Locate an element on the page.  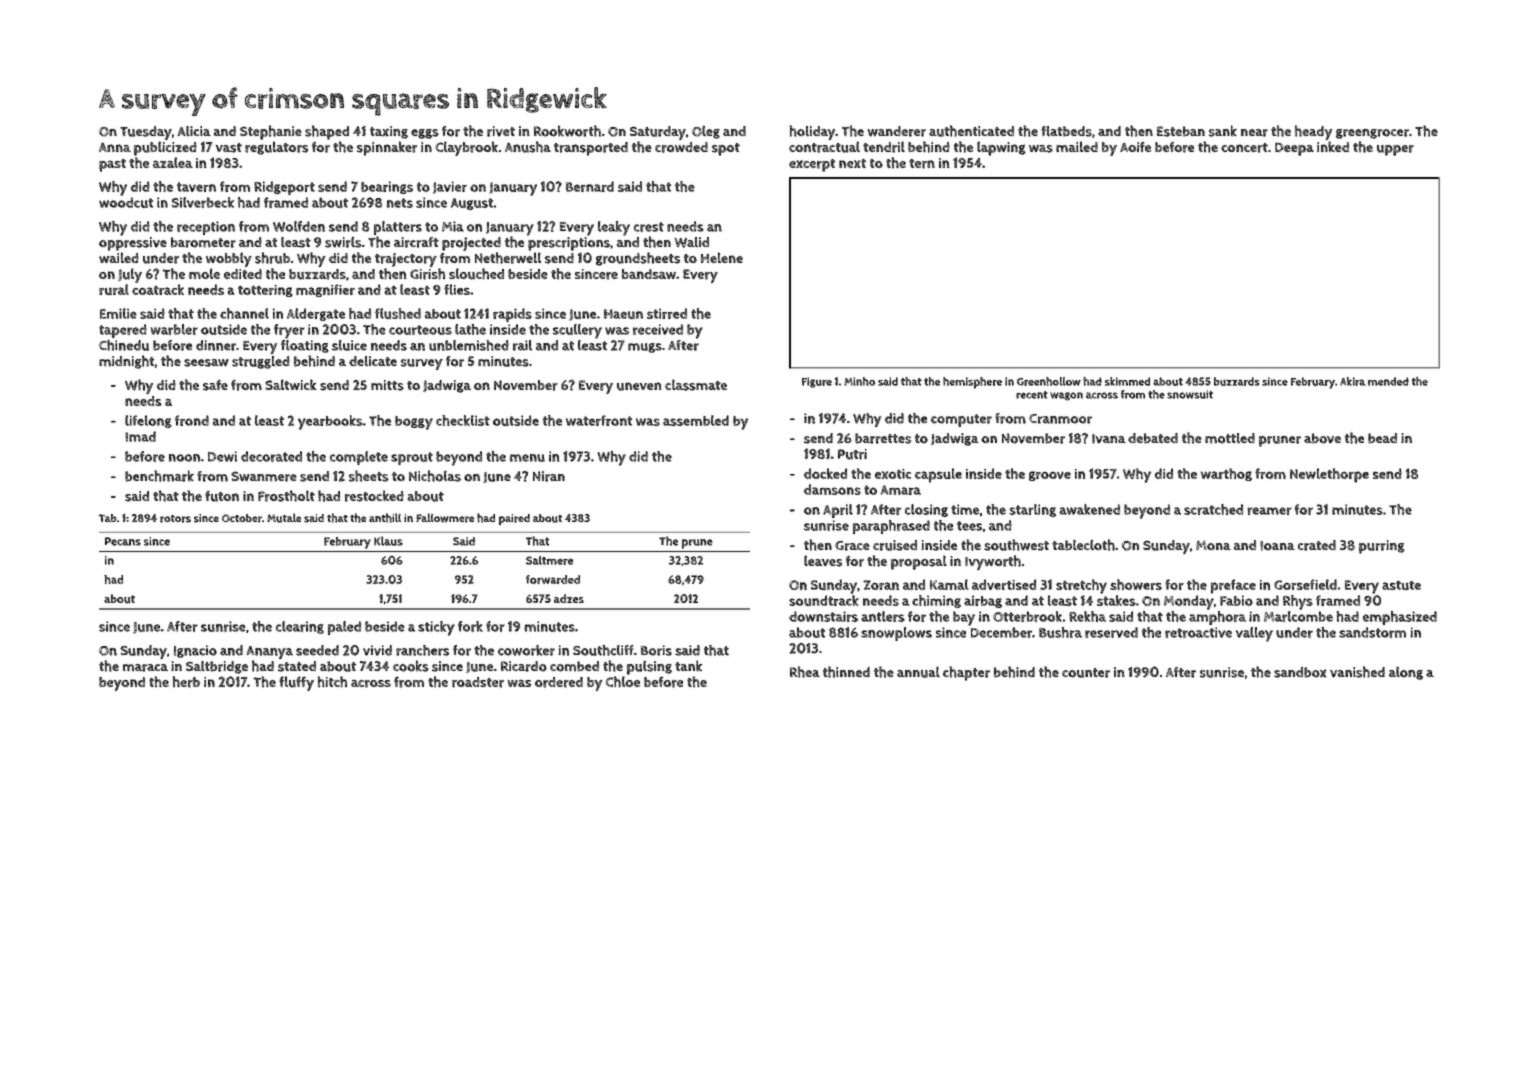
upper is located at coordinates (1395, 150).
